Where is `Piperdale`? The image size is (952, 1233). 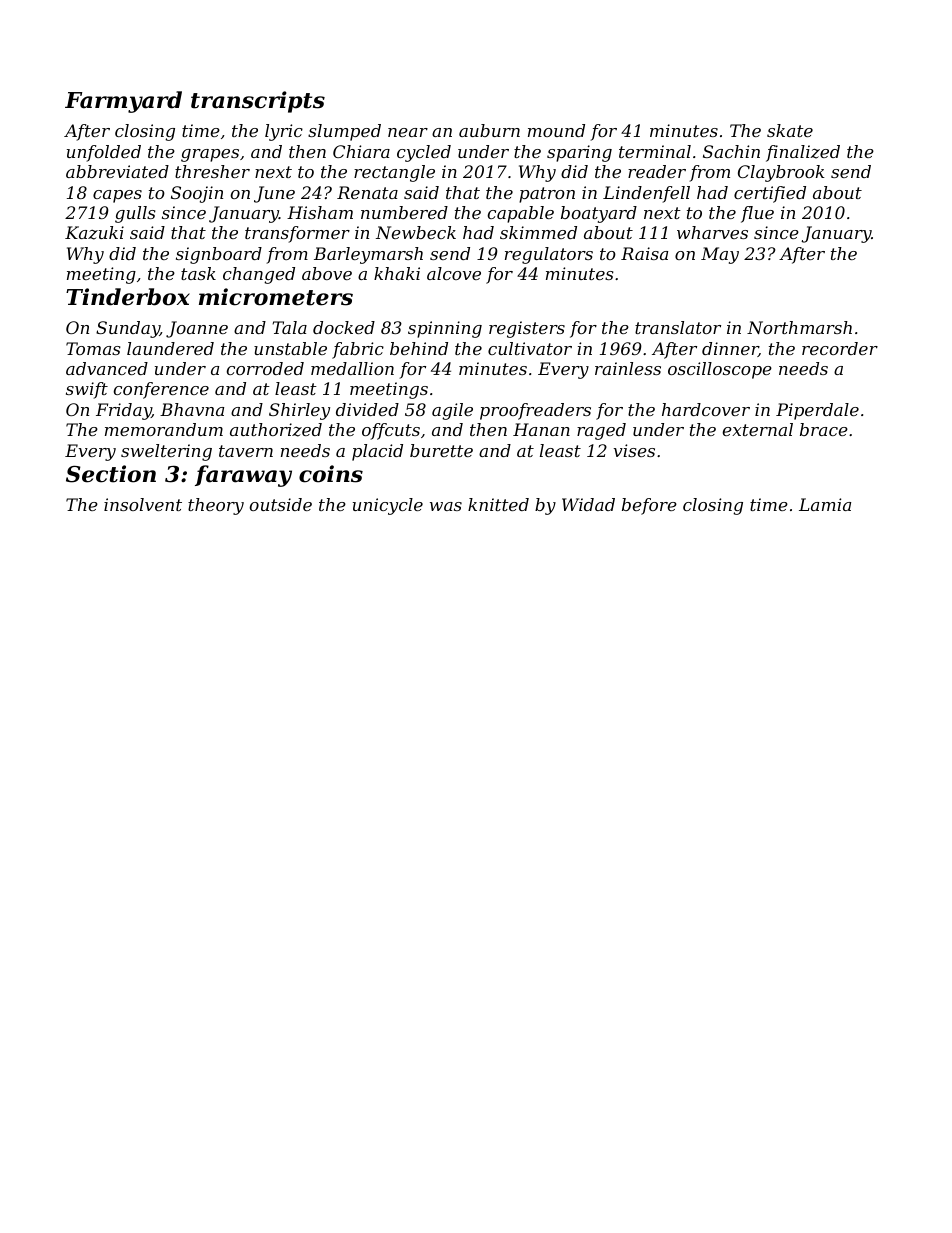
Piperdale is located at coordinates (817, 411).
